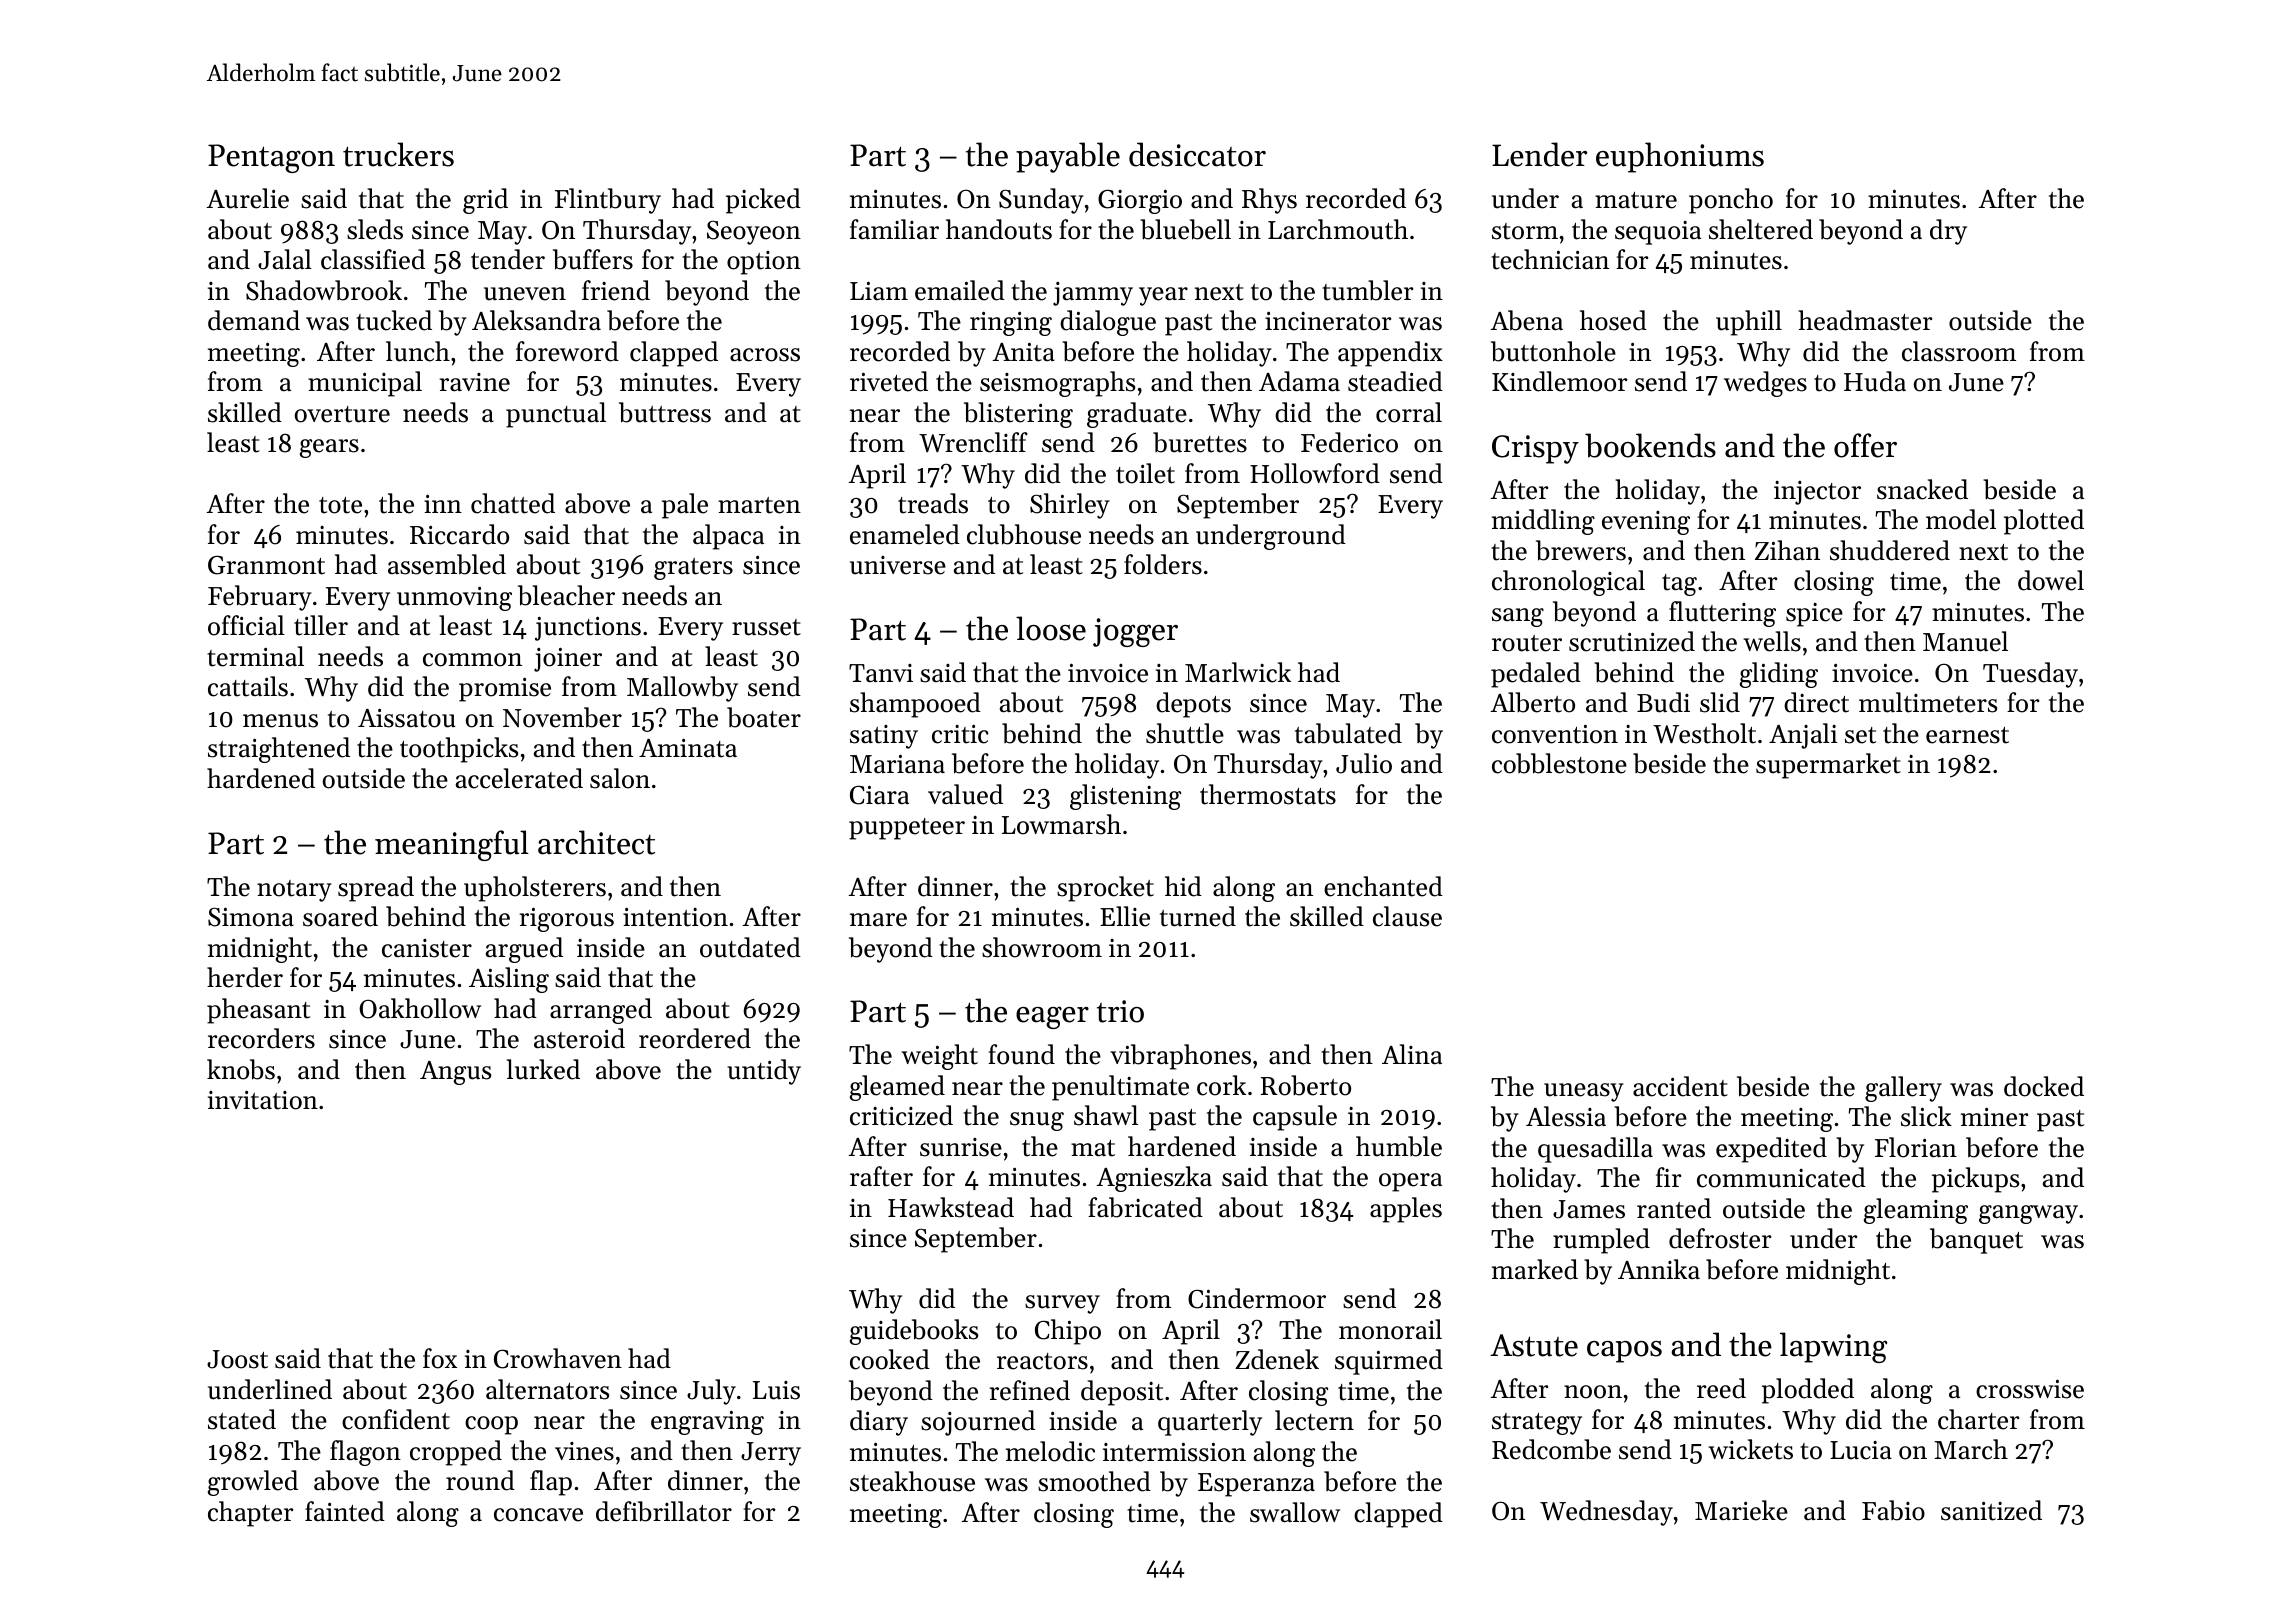  I want to click on ravine, so click(475, 382).
